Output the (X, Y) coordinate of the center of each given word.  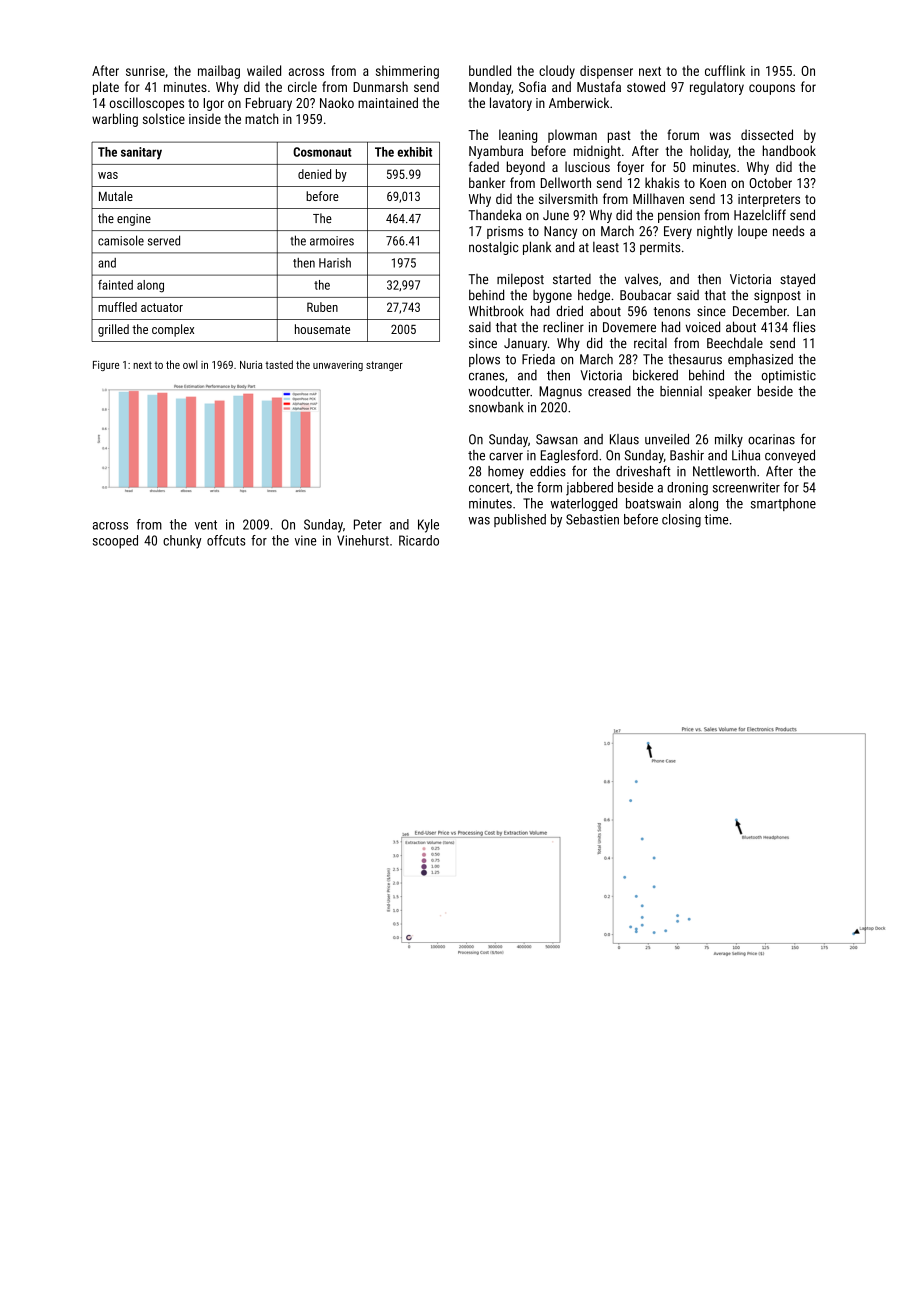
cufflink (725, 70)
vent (206, 525)
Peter (368, 524)
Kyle (428, 526)
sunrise (145, 71)
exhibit (414, 152)
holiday (709, 152)
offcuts (226, 540)
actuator (162, 307)
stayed (797, 280)
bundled (490, 70)
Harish (335, 263)
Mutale (116, 196)
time (716, 519)
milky (729, 440)
